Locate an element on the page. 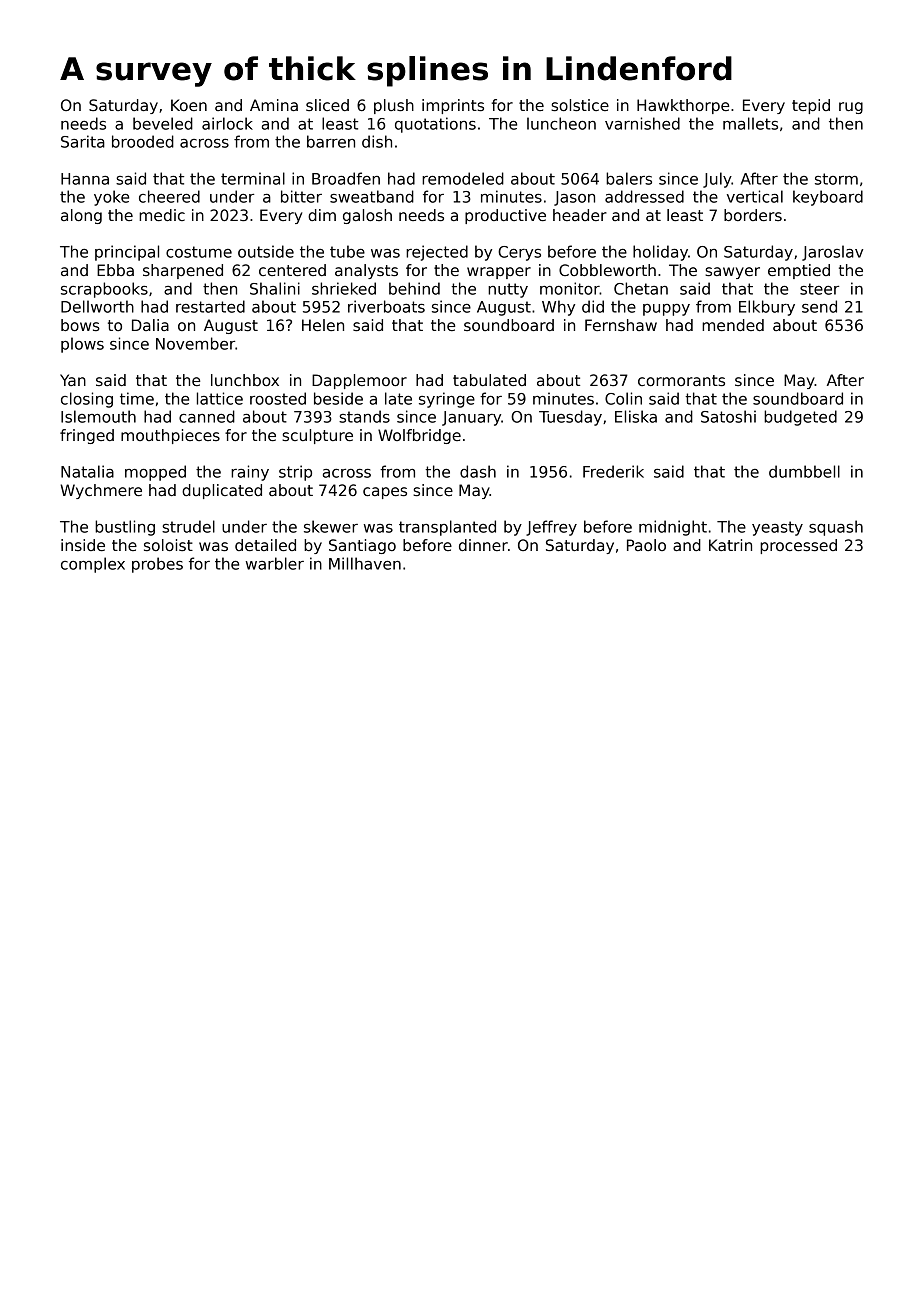  Jeffrey is located at coordinates (551, 528).
